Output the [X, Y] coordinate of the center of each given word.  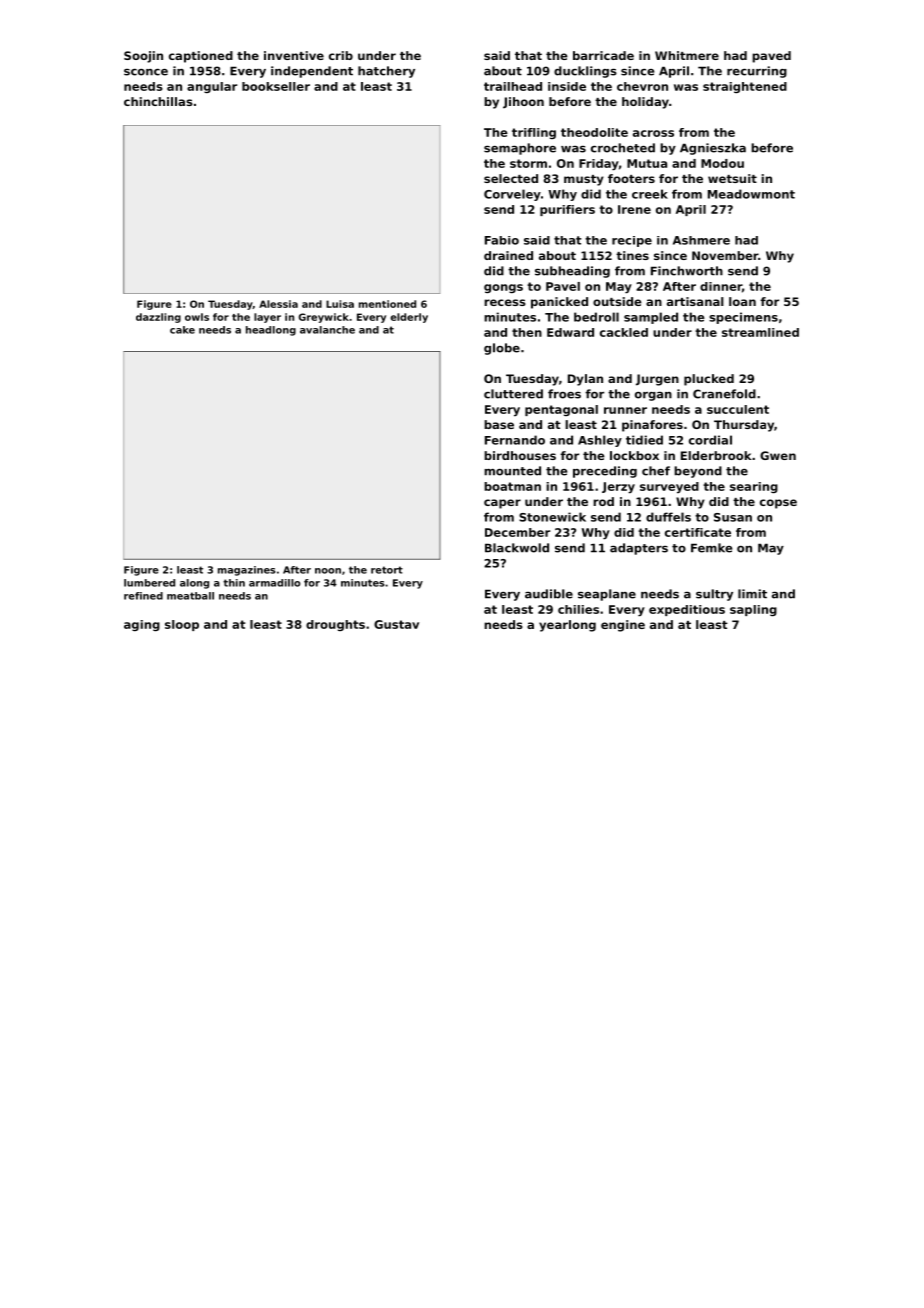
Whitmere [687, 55]
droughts [335, 625]
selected [511, 178]
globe [502, 349]
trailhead [513, 86]
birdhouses [520, 455]
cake [182, 330]
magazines [247, 571]
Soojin [143, 57]
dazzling [158, 318]
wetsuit [732, 178]
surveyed [669, 488]
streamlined [760, 332]
